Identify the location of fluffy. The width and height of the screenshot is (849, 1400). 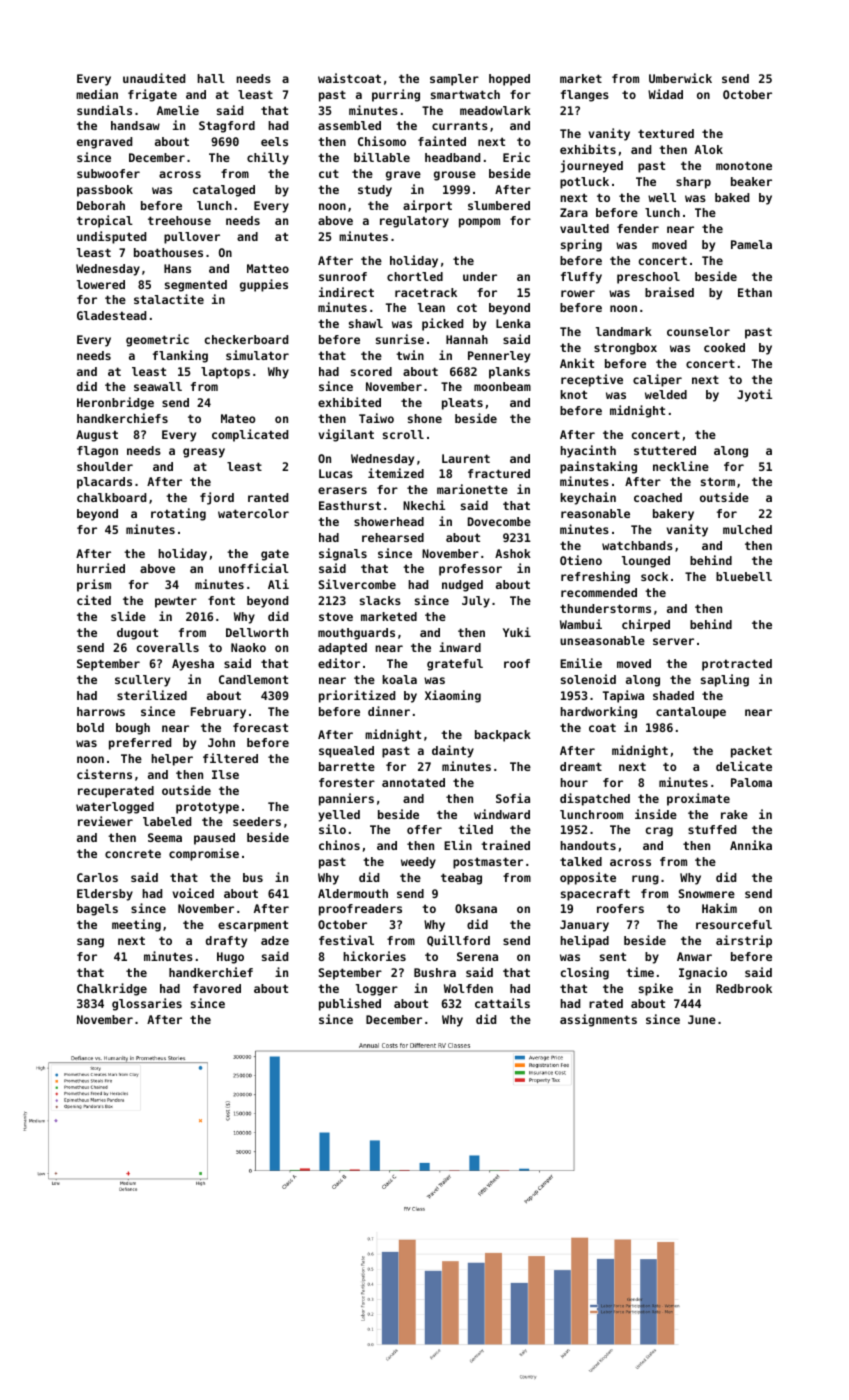
(581, 278).
